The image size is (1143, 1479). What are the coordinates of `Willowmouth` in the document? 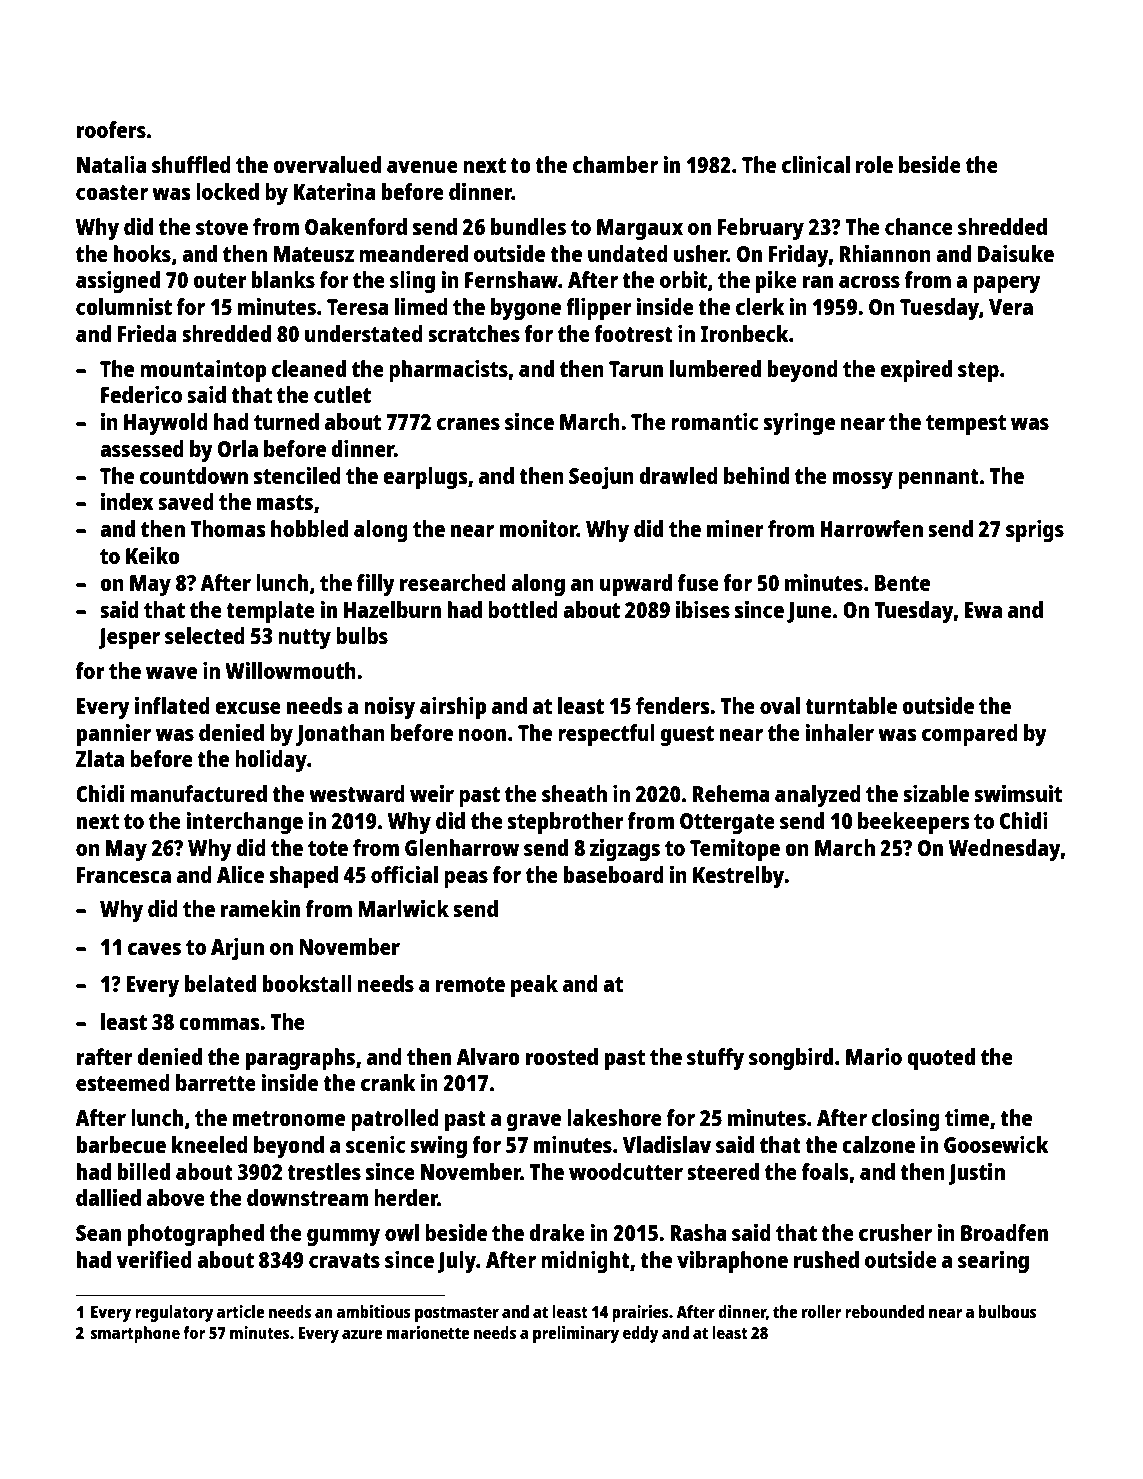 It's located at (290, 670).
